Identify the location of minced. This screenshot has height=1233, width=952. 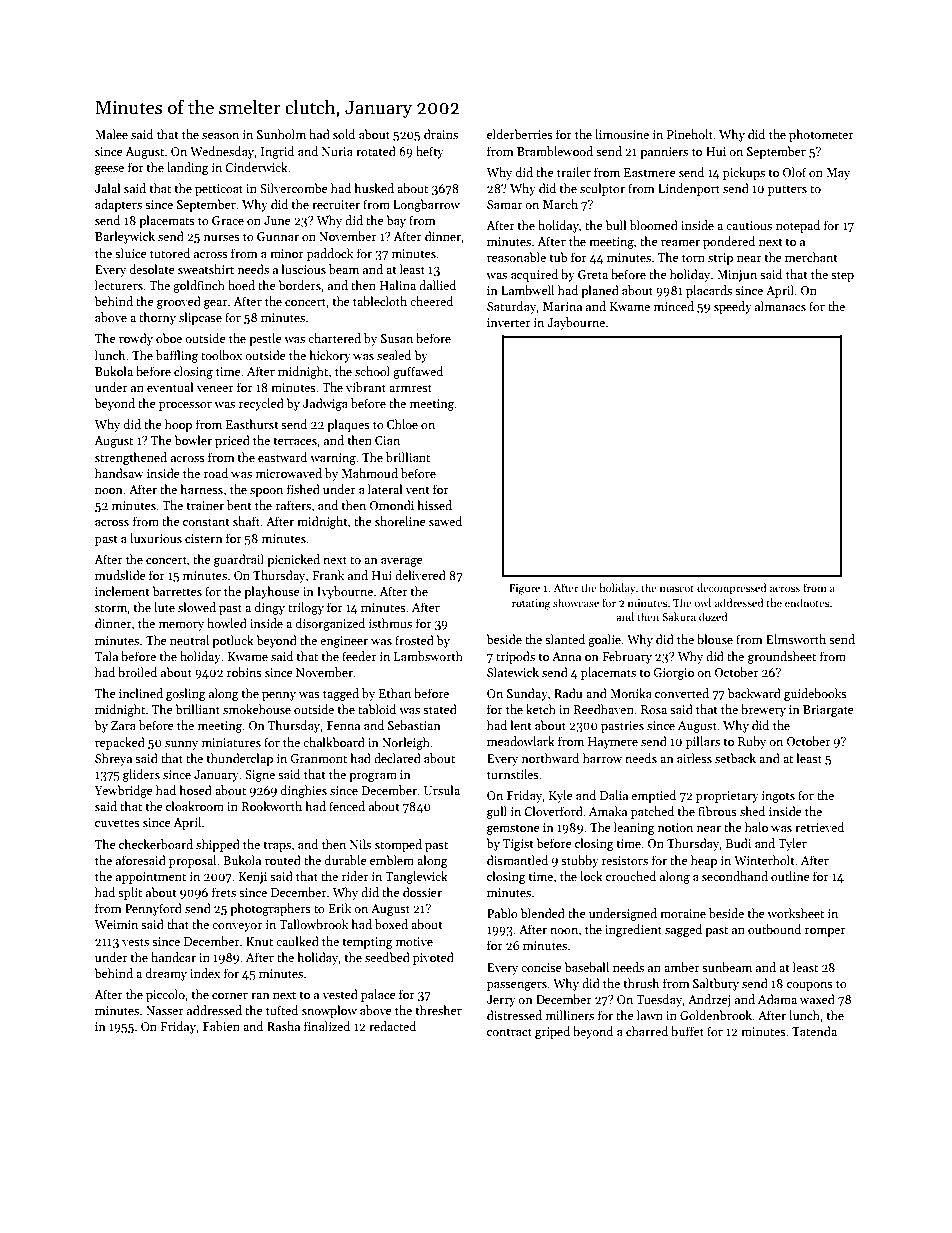
(674, 306).
